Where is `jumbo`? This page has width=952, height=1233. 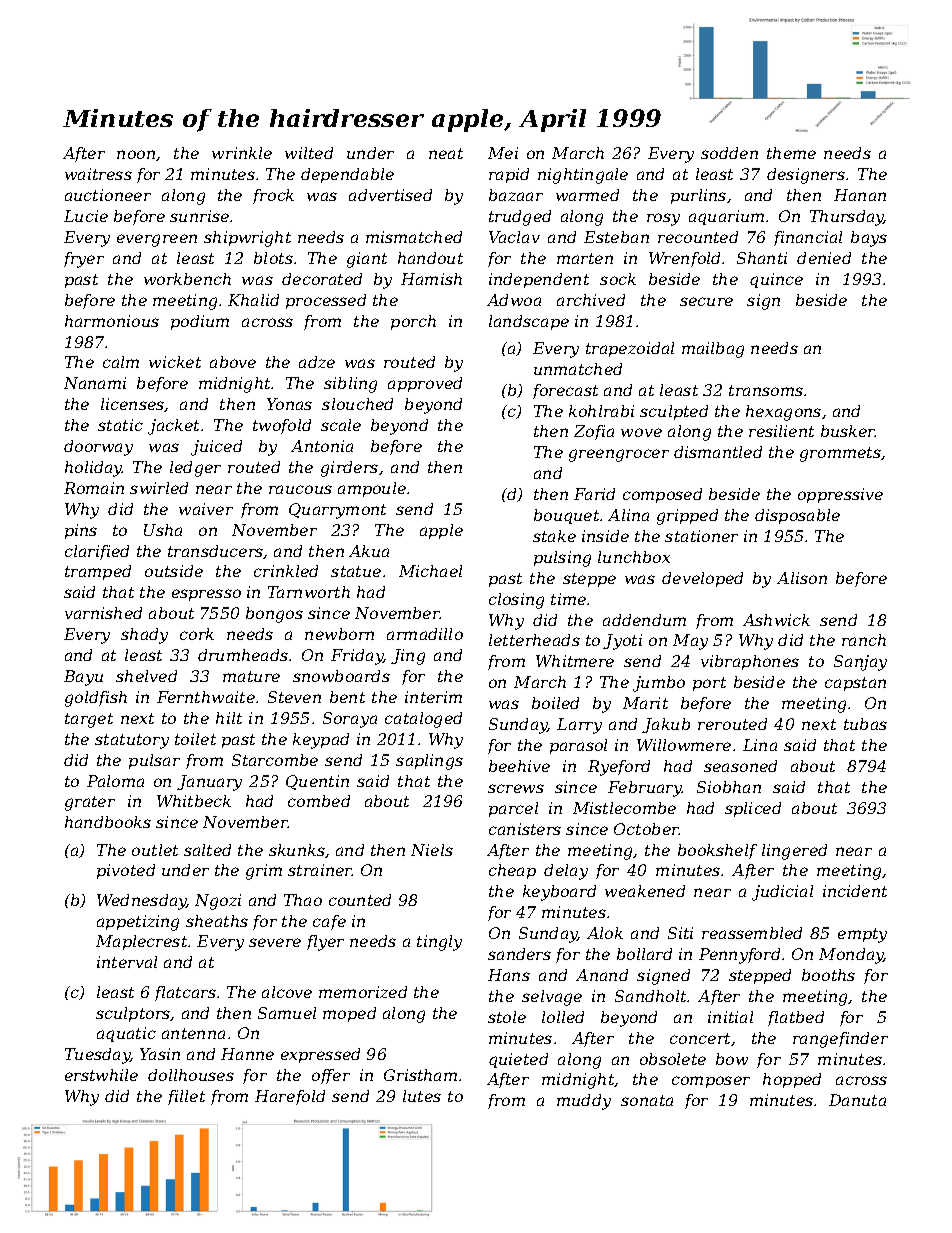 jumbo is located at coordinates (659, 684).
